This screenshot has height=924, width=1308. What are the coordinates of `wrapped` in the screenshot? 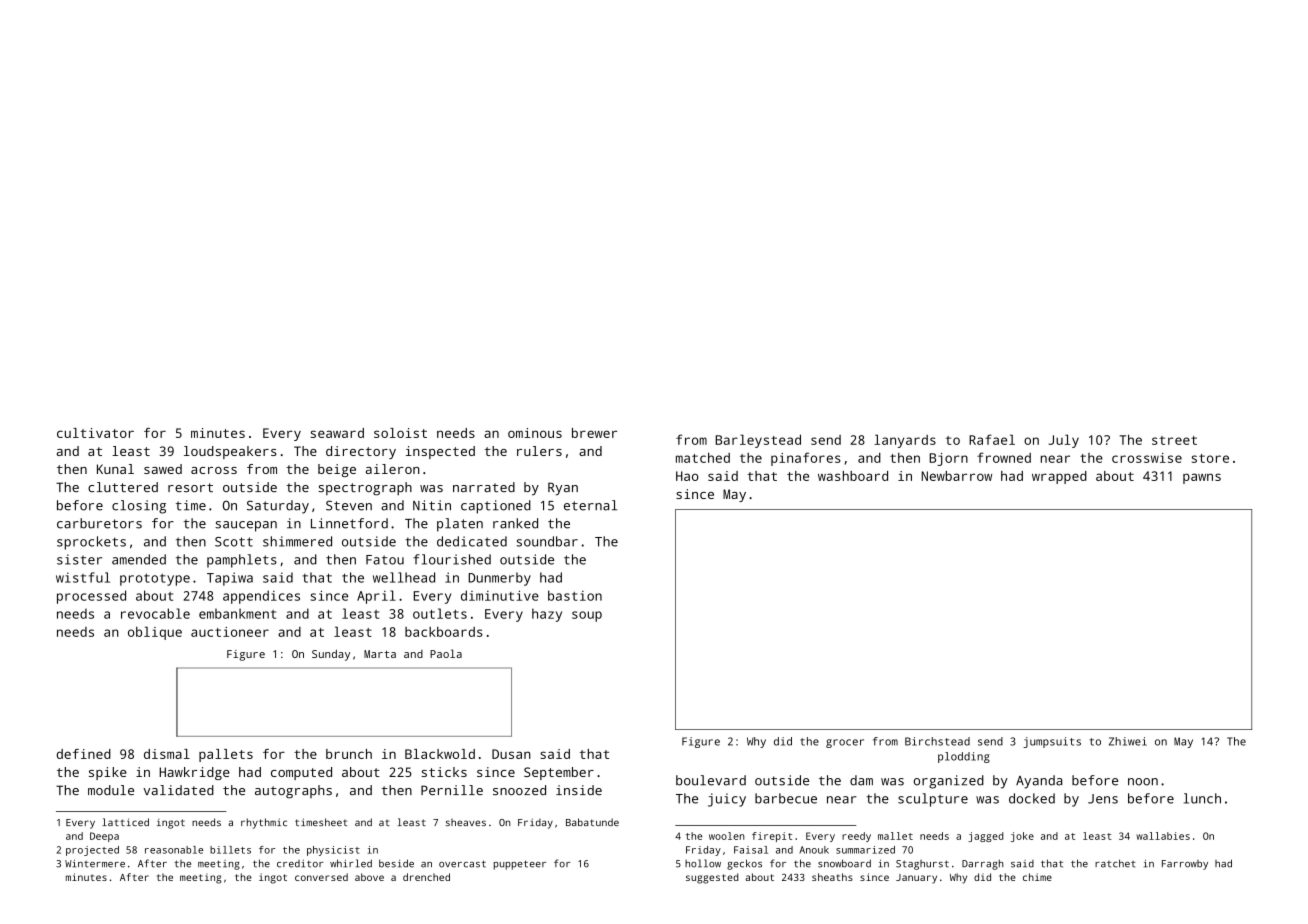 It's located at (1059, 477).
